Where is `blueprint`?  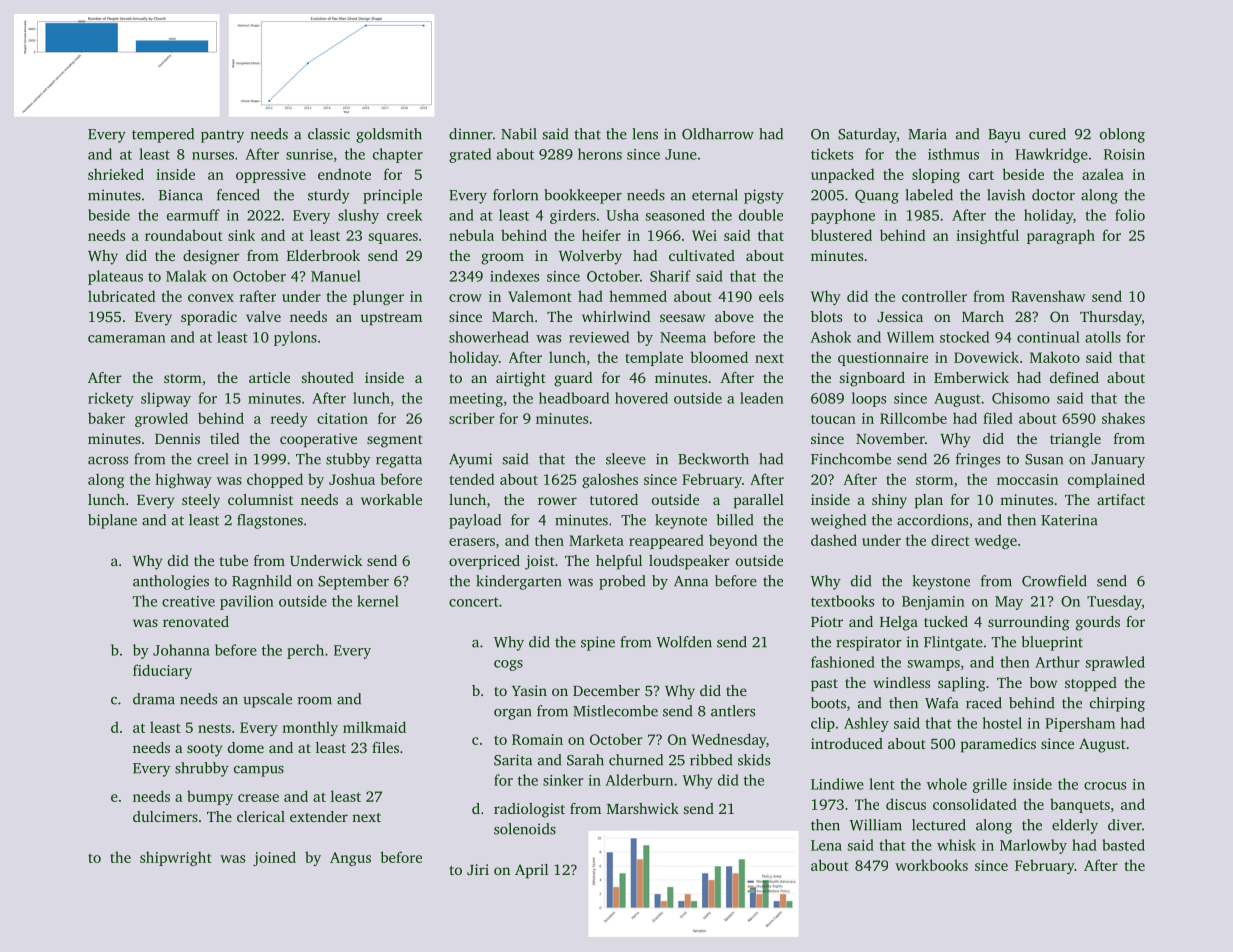
blueprint is located at coordinates (1052, 643).
